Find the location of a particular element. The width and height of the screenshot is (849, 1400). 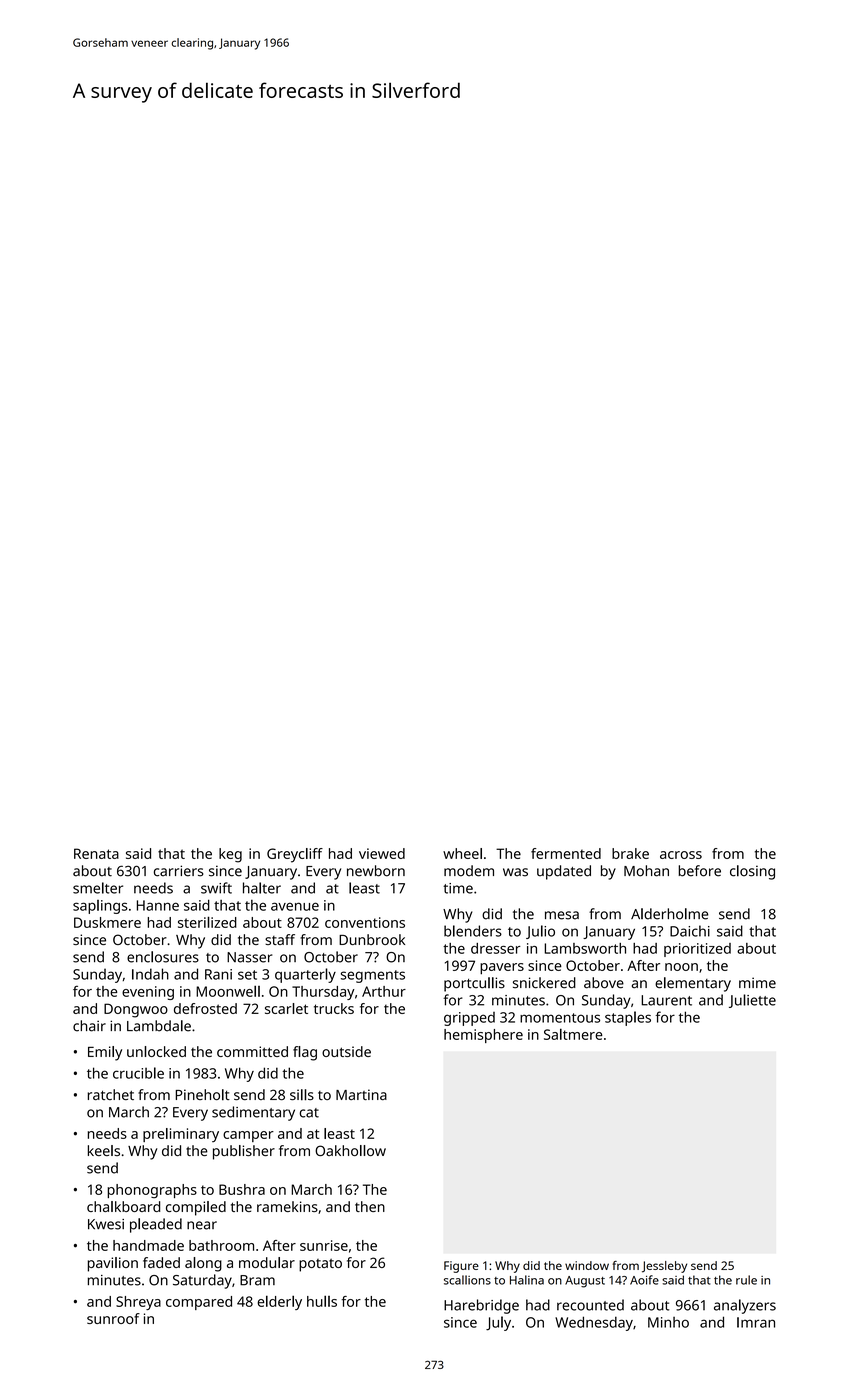

sills is located at coordinates (302, 1095).
